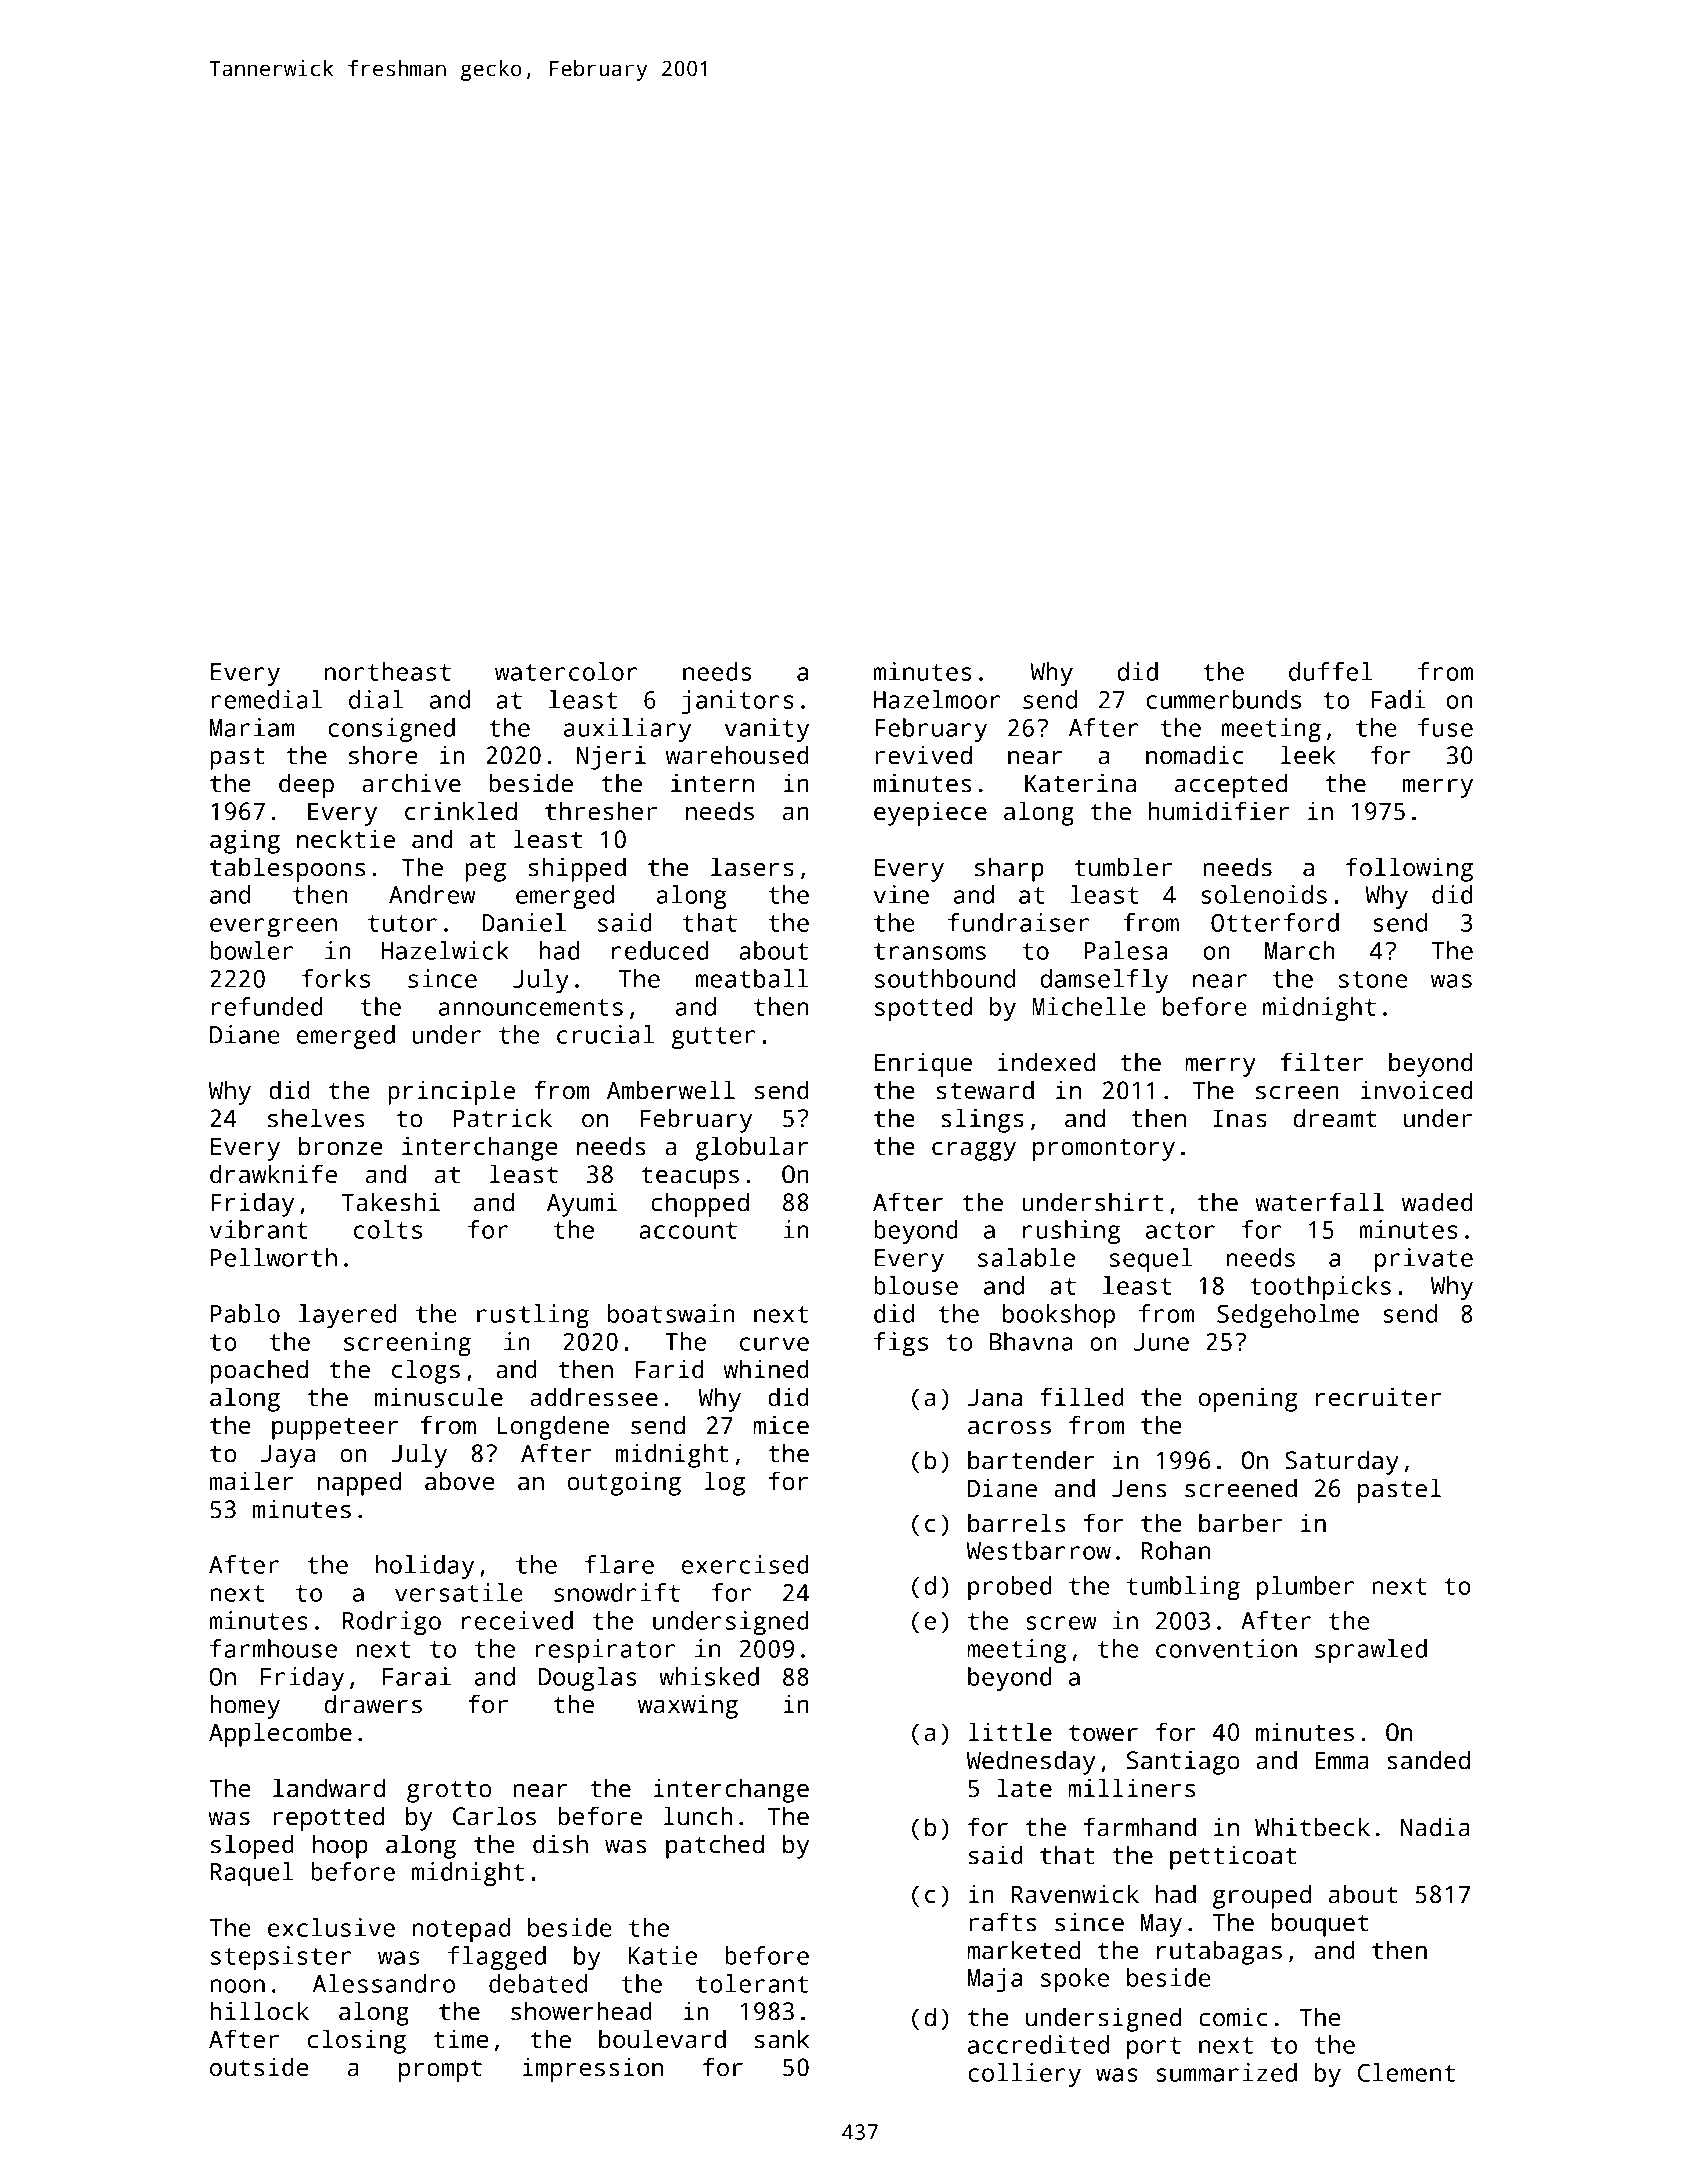 The height and width of the screenshot is (2178, 1683). Describe the element at coordinates (1320, 1288) in the screenshot. I see `toothpicks` at that location.
